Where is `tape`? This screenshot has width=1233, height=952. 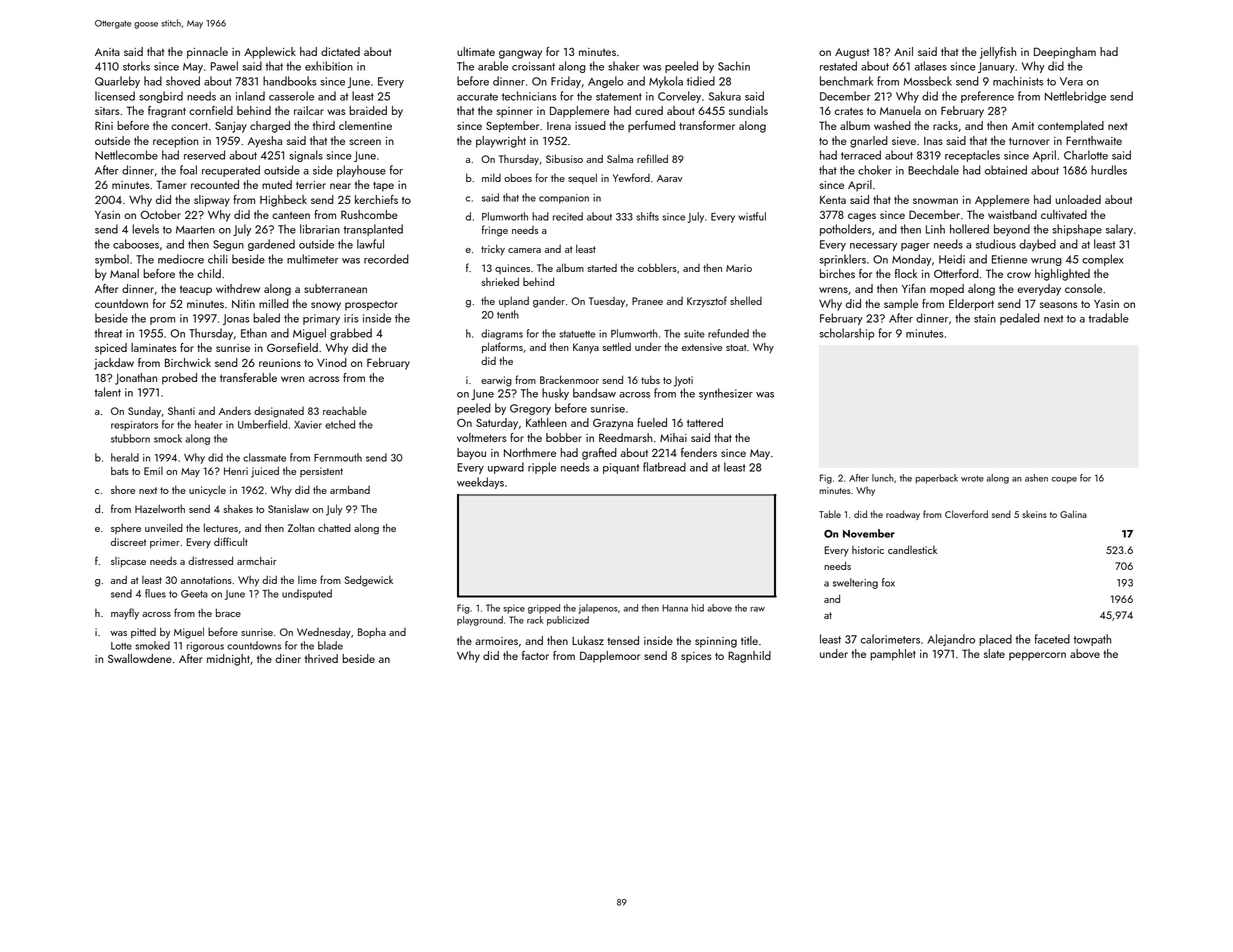
tape is located at coordinates (383, 186).
